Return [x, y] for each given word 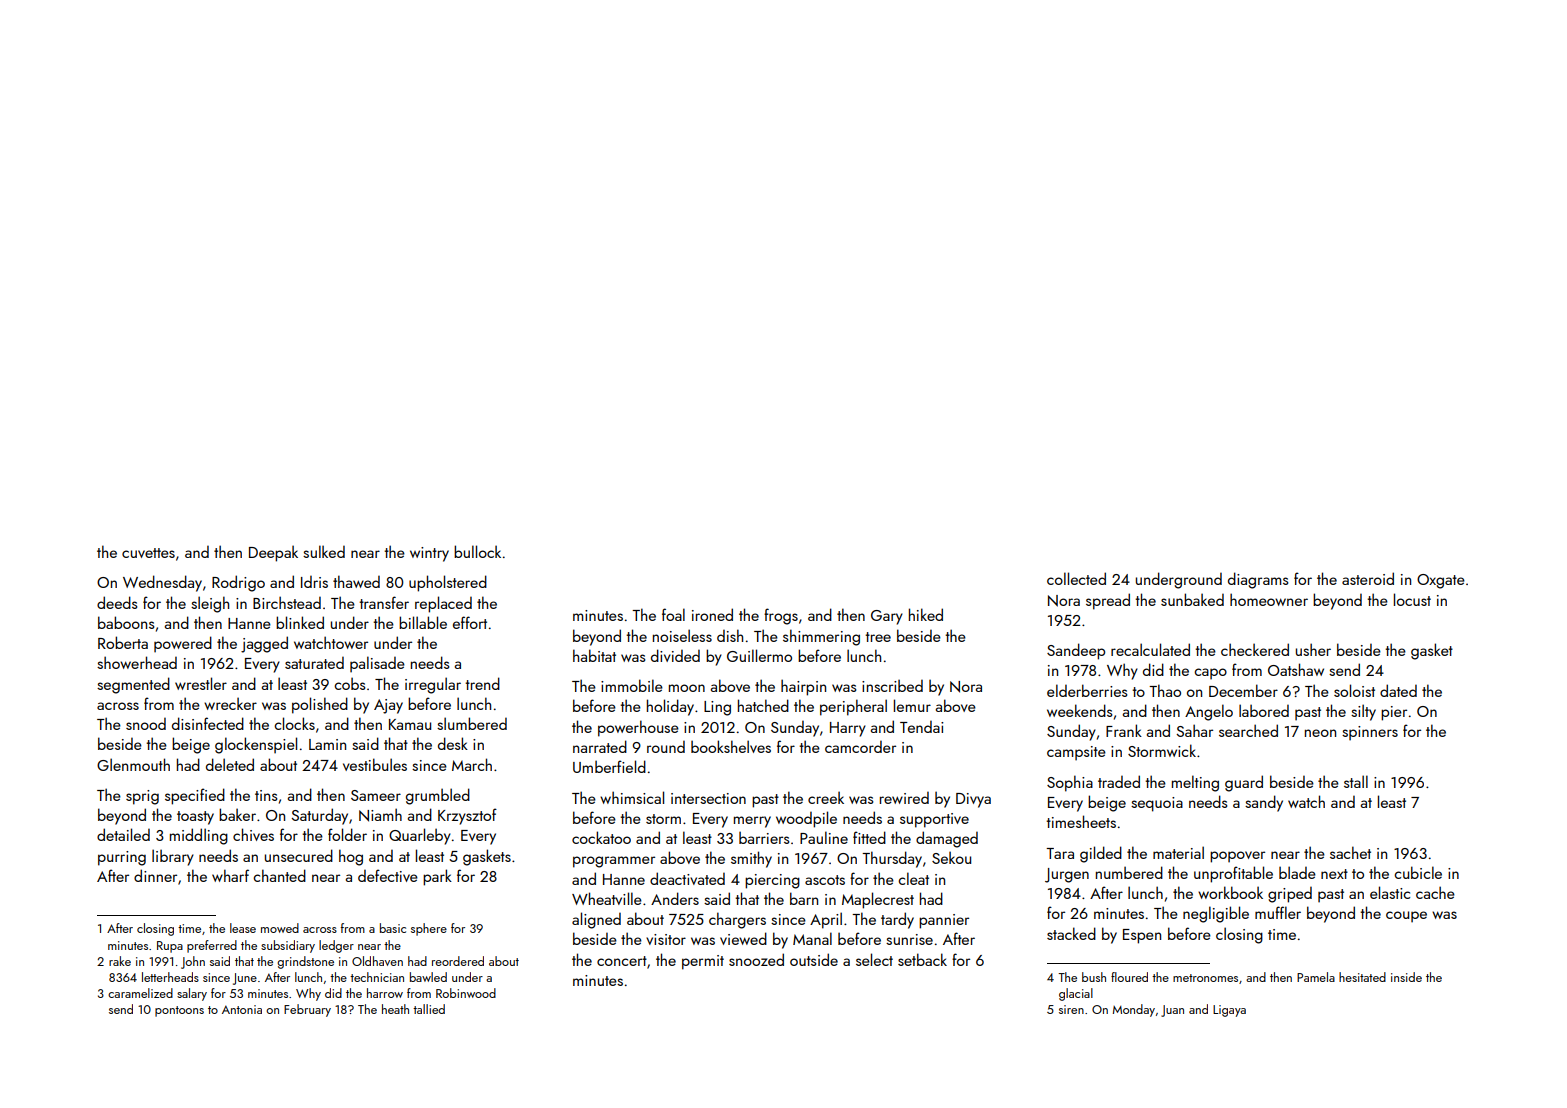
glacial [1076, 994]
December [1243, 690]
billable [423, 622]
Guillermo [759, 655]
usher [1313, 649]
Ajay [388, 706]
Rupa [170, 947]
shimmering [821, 637]
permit [703, 962]
